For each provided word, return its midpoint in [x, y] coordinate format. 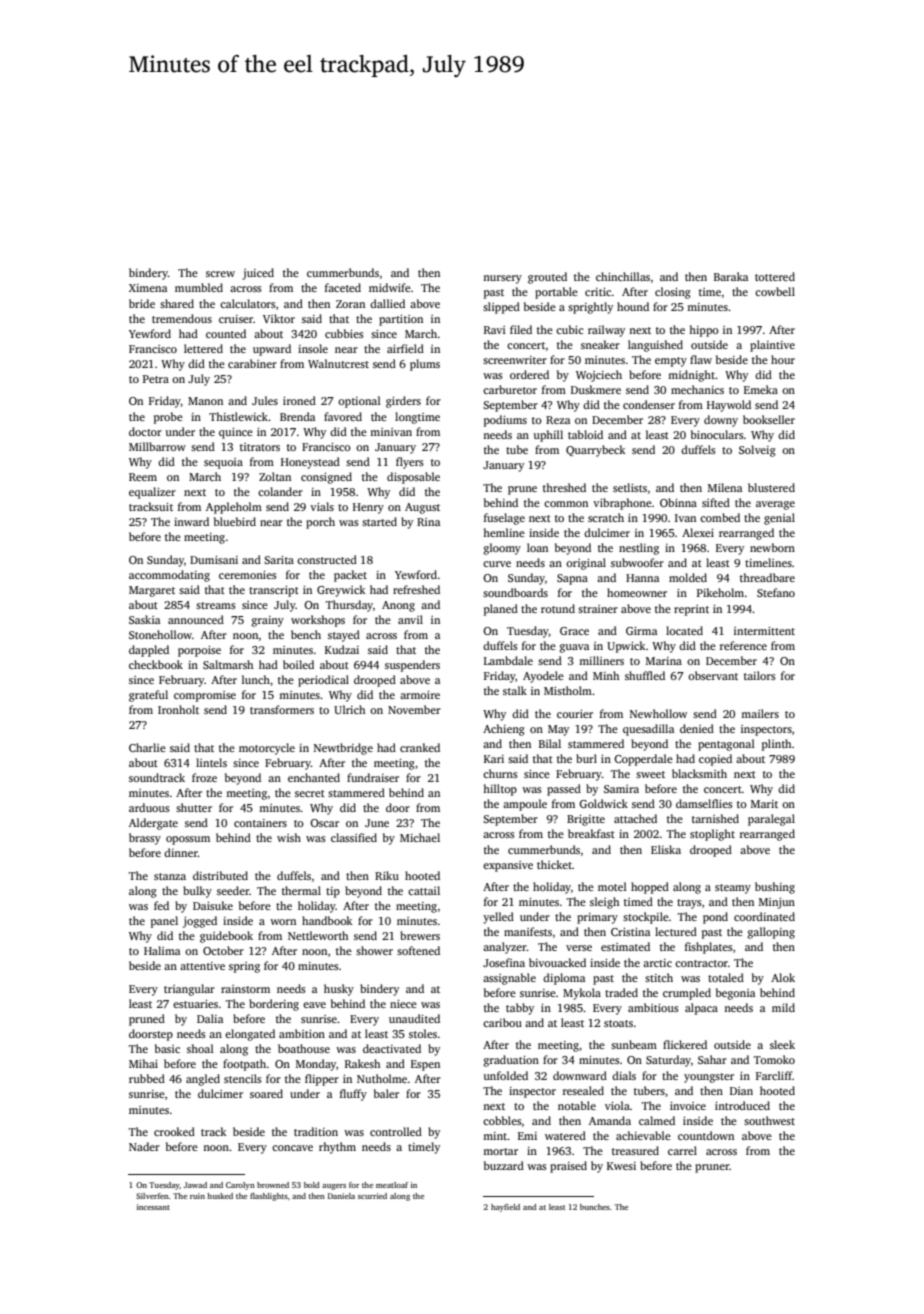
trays [689, 904]
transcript [274, 591]
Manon [205, 401]
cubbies [344, 333]
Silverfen [152, 1196]
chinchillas [623, 276]
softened [418, 950]
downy [721, 421]
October [223, 950]
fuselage [504, 519]
